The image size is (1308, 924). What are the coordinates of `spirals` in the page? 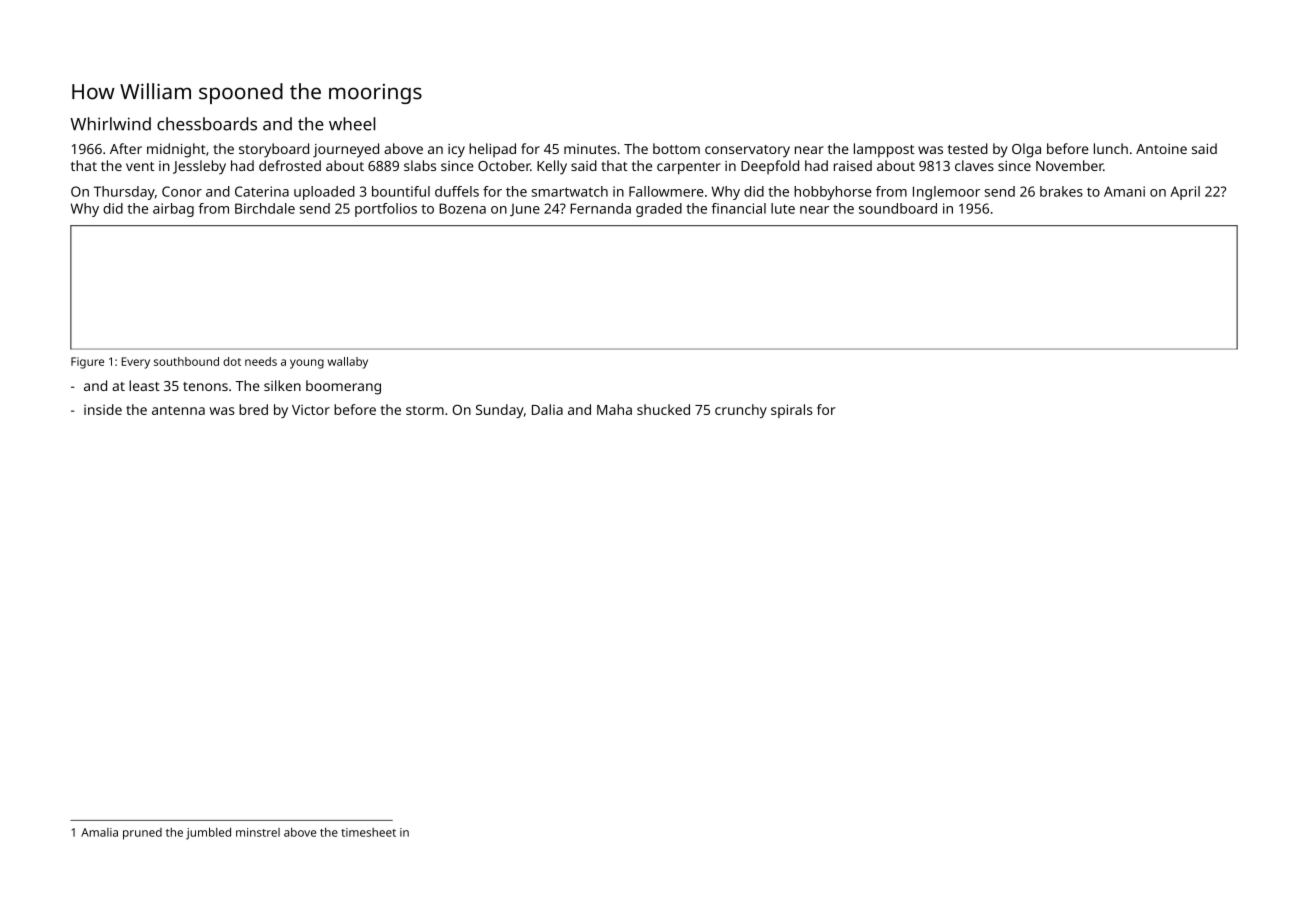 It's located at (792, 411).
